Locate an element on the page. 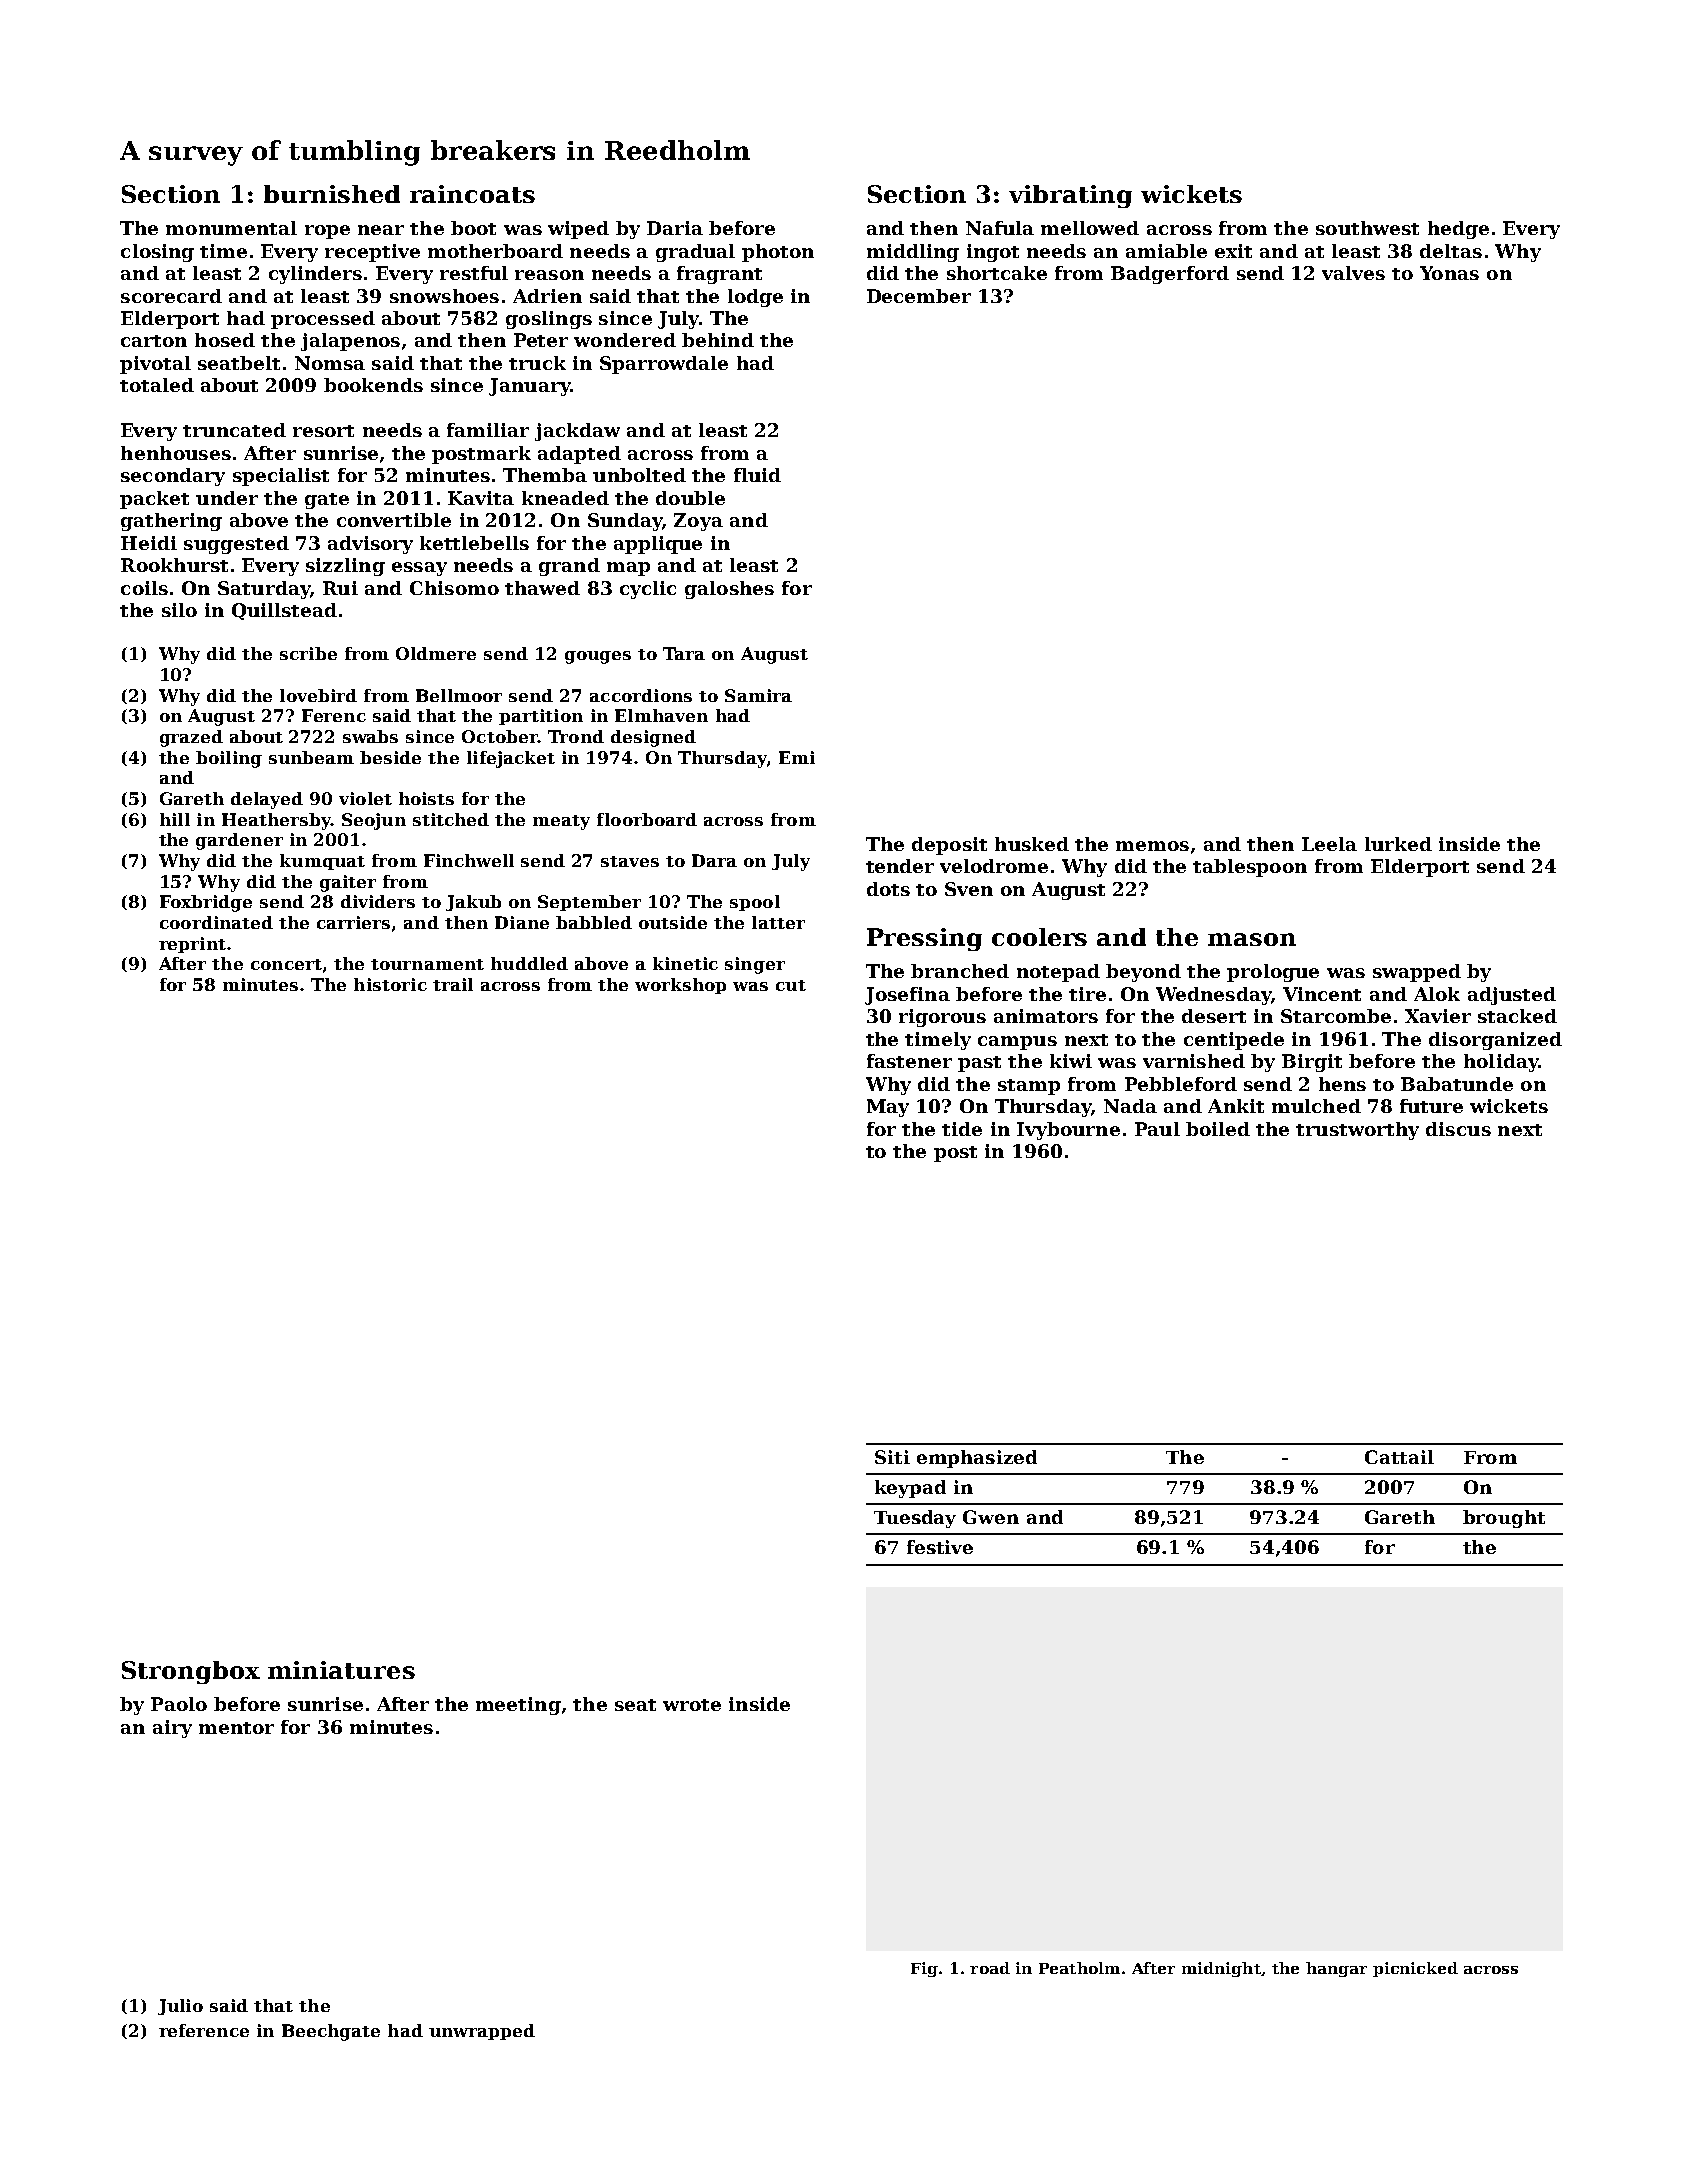 The height and width of the image is (2178, 1683). midnight is located at coordinates (1221, 1969).
